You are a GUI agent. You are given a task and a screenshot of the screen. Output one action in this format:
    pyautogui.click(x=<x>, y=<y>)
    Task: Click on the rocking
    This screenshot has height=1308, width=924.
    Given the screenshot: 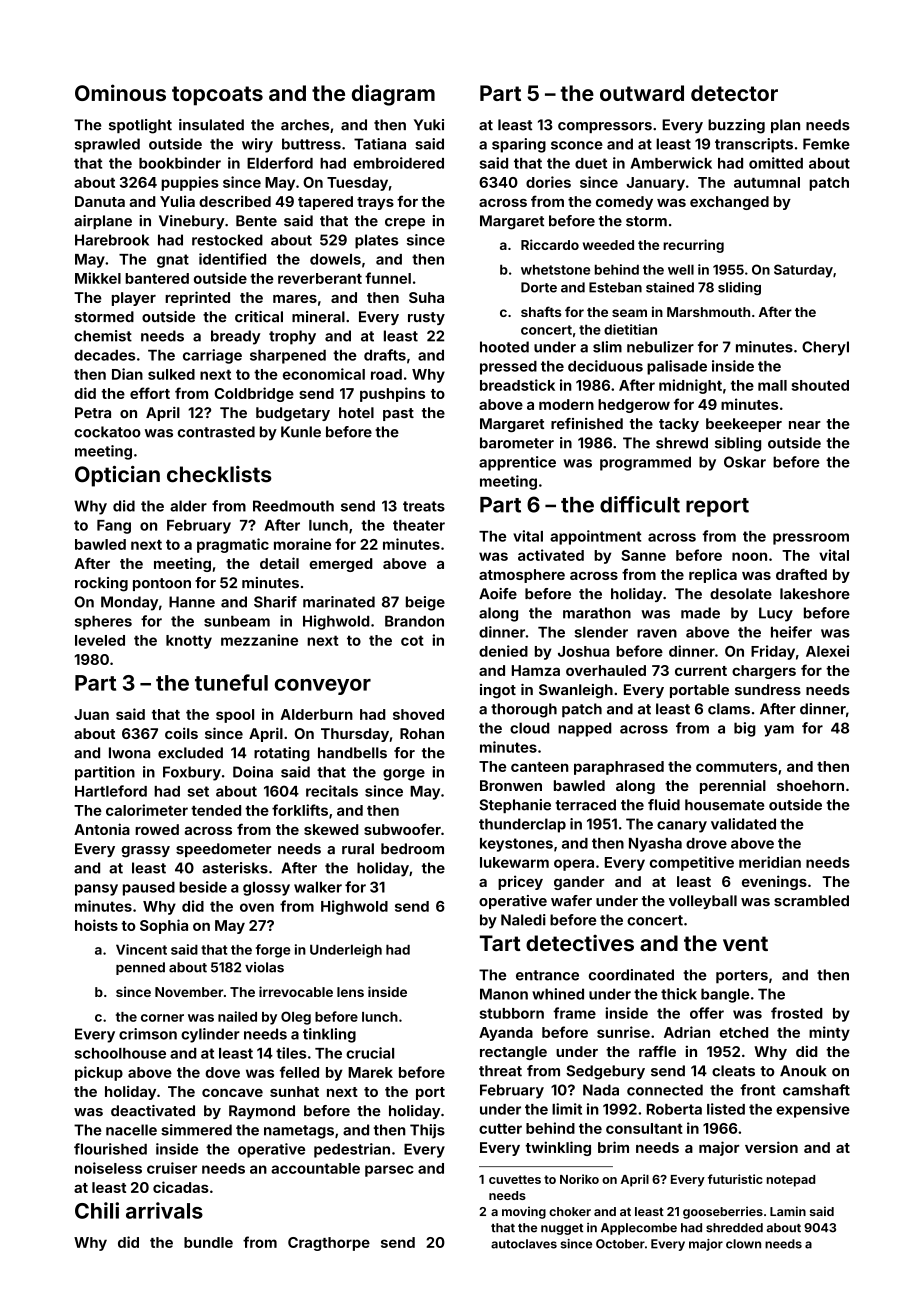 What is the action you would take?
    pyautogui.click(x=101, y=584)
